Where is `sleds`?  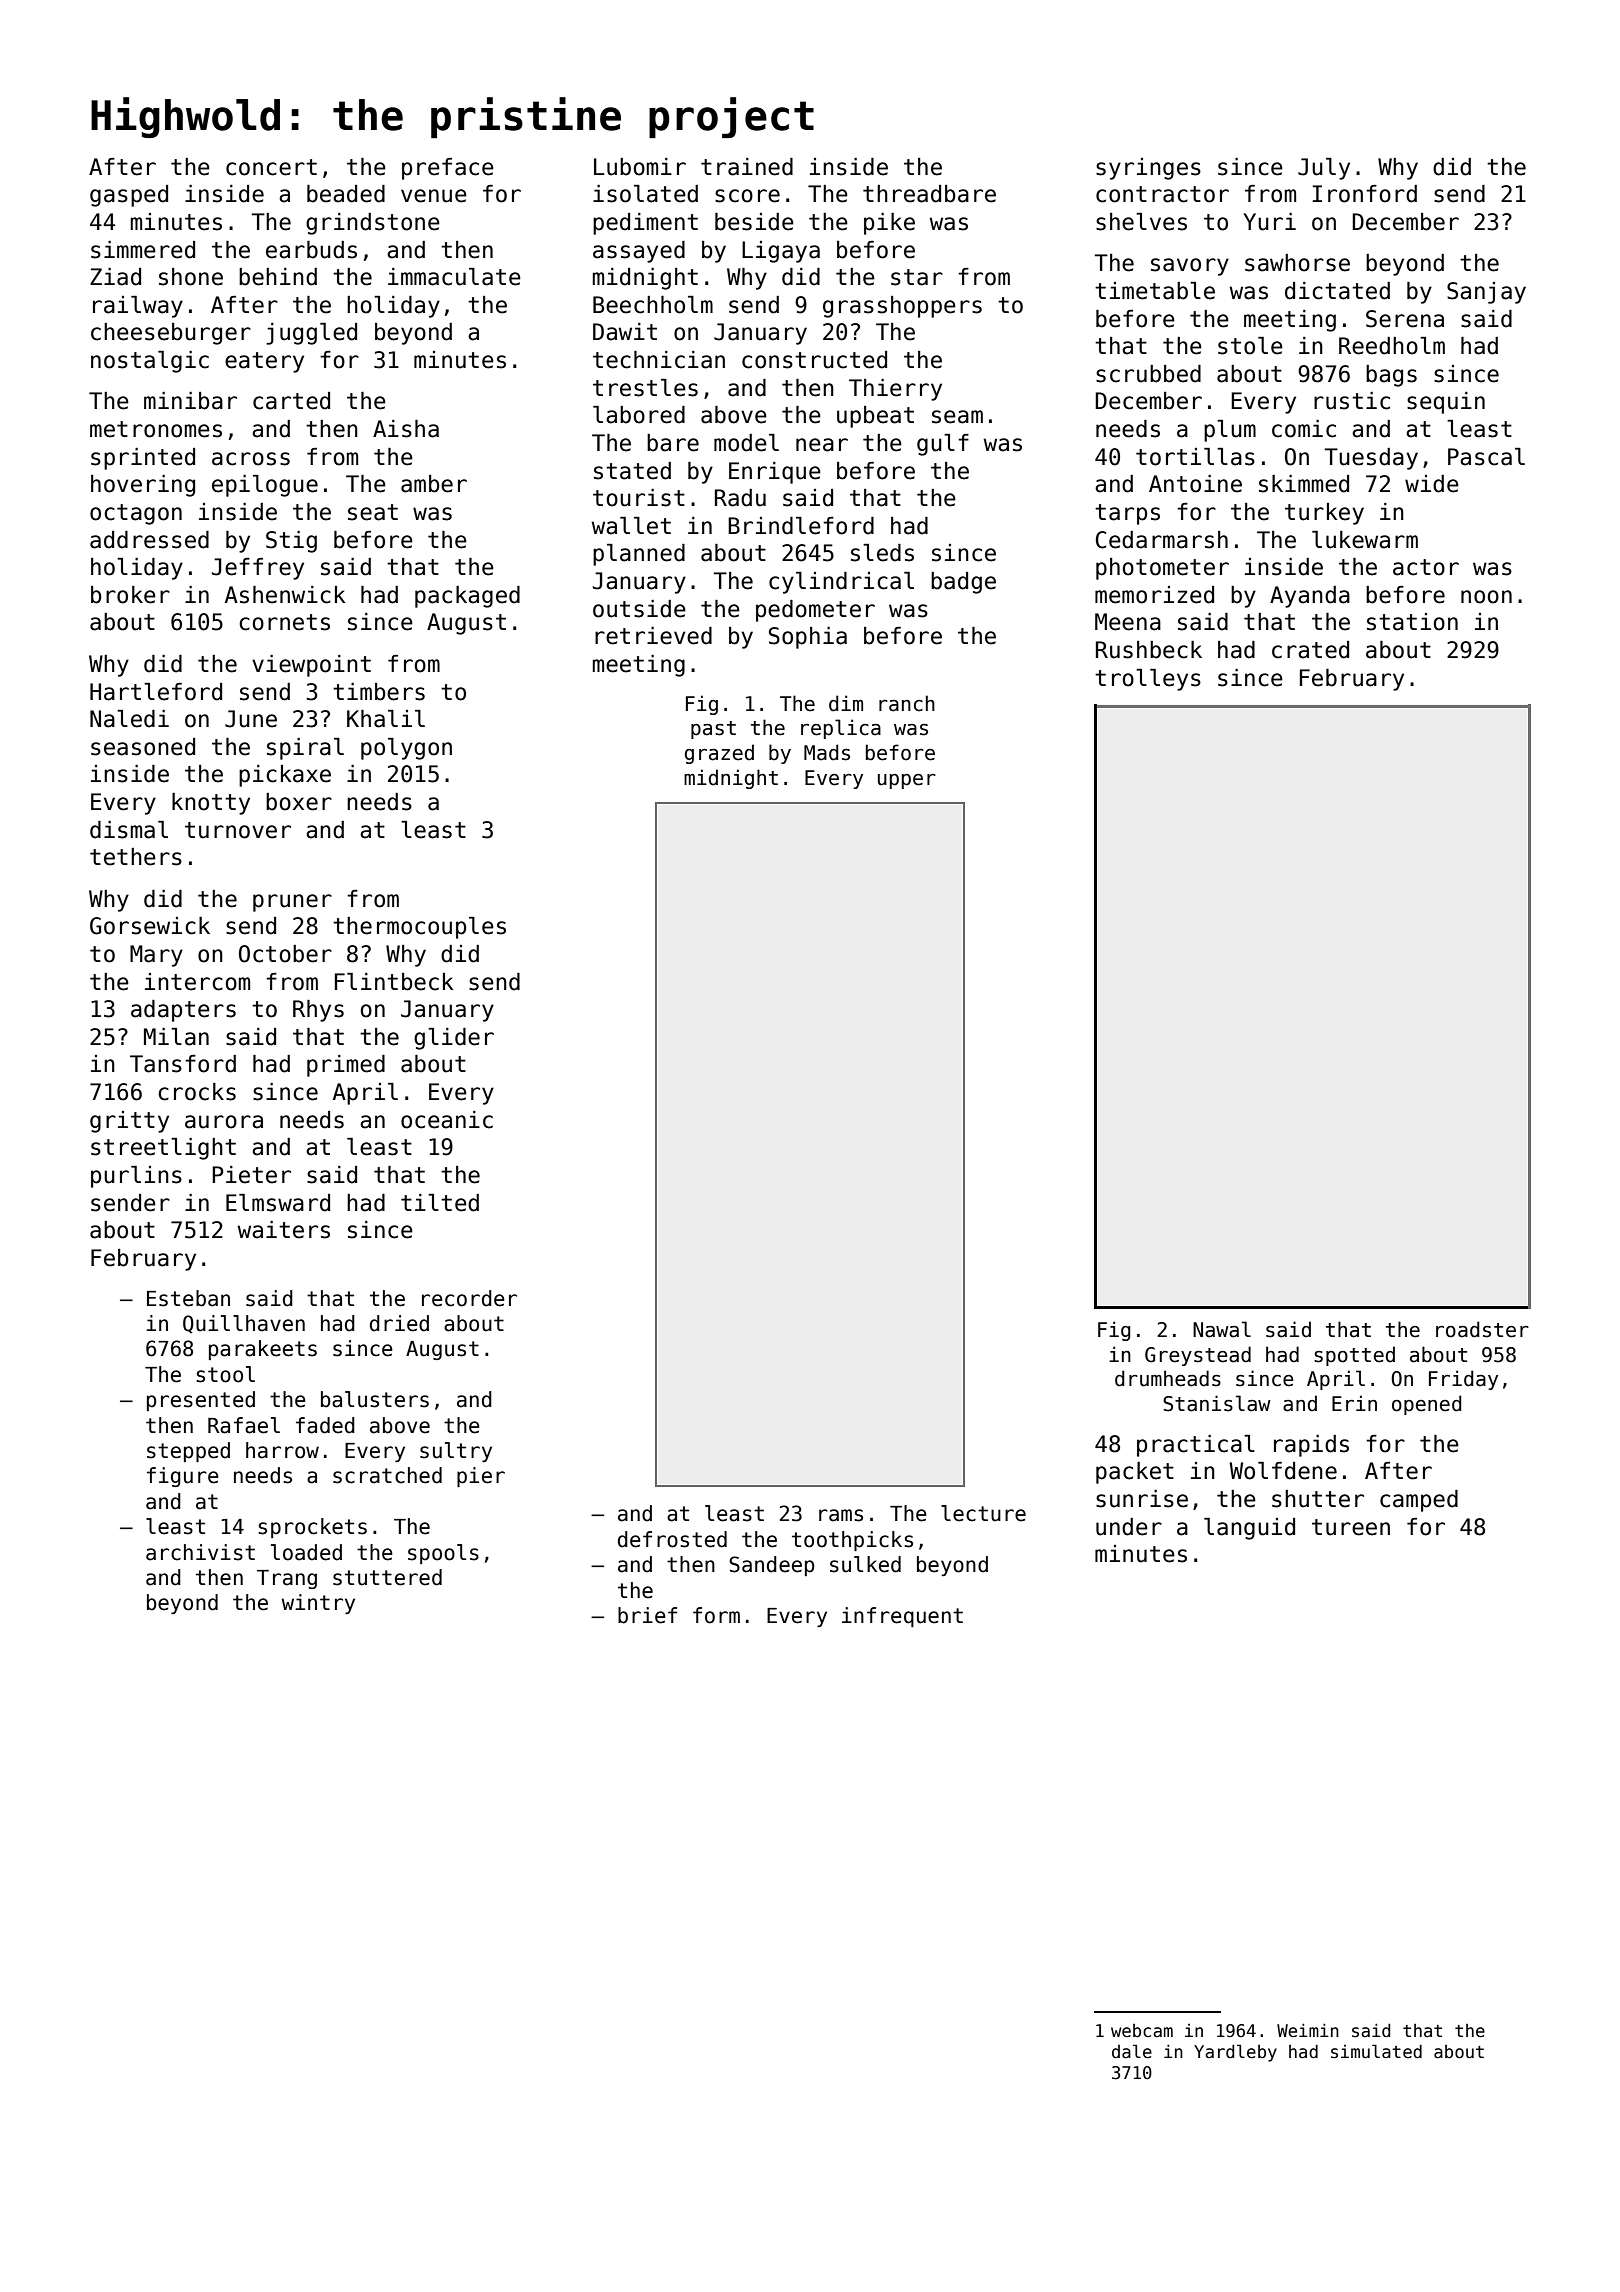 sleds is located at coordinates (882, 553).
